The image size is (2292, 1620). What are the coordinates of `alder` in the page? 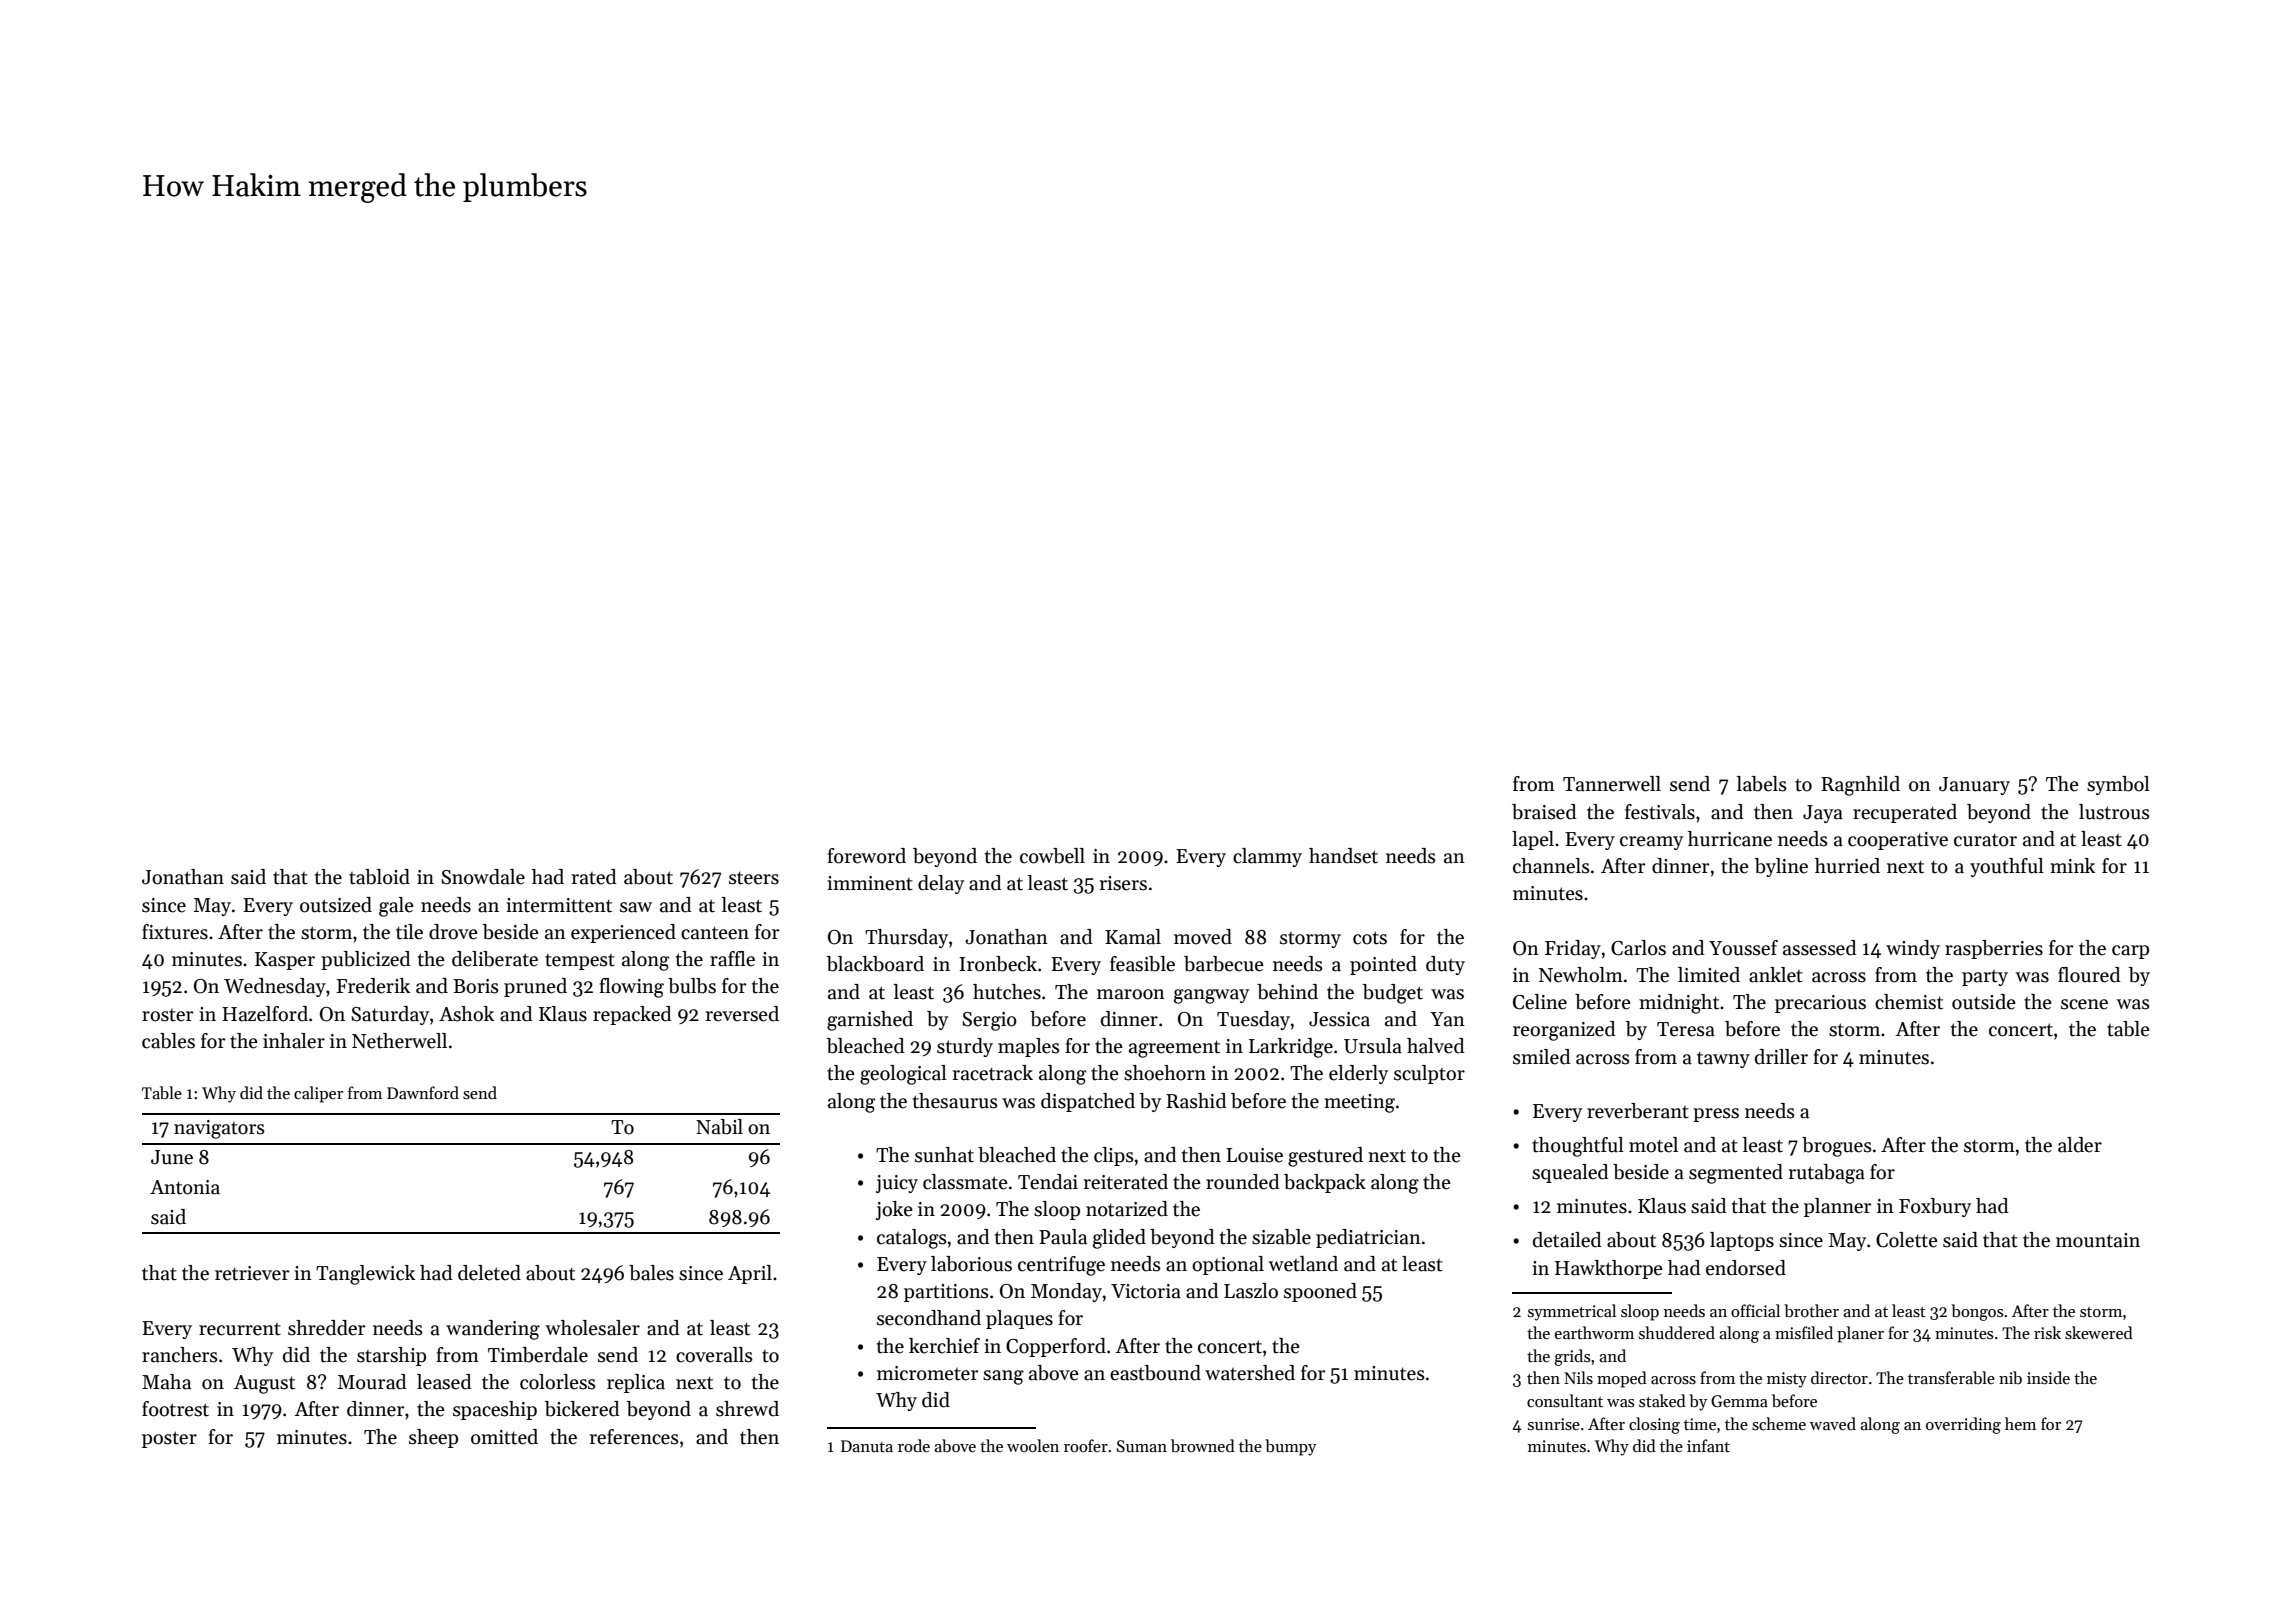 It's located at (2080, 1145).
